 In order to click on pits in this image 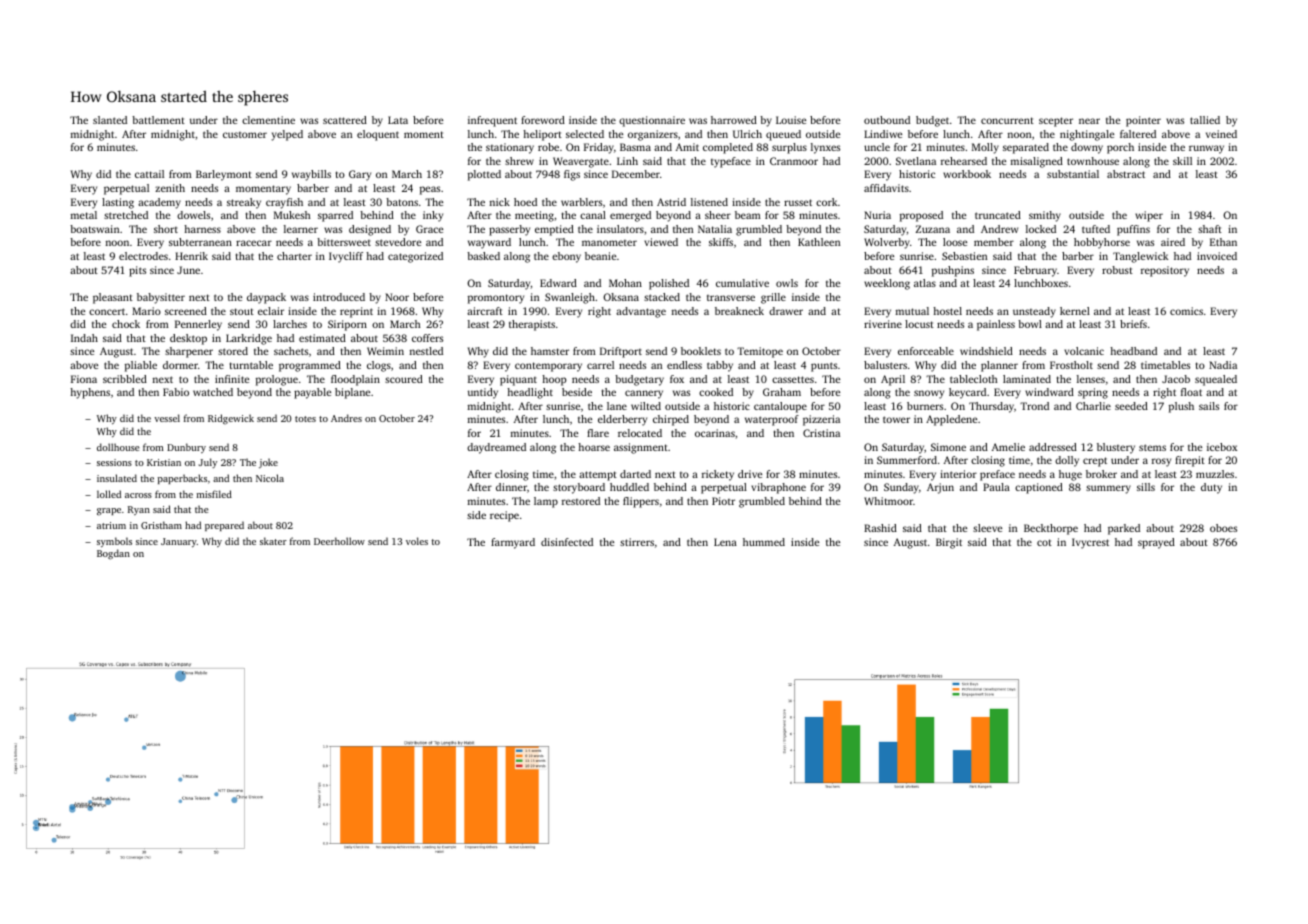, I will do `click(137, 271)`.
